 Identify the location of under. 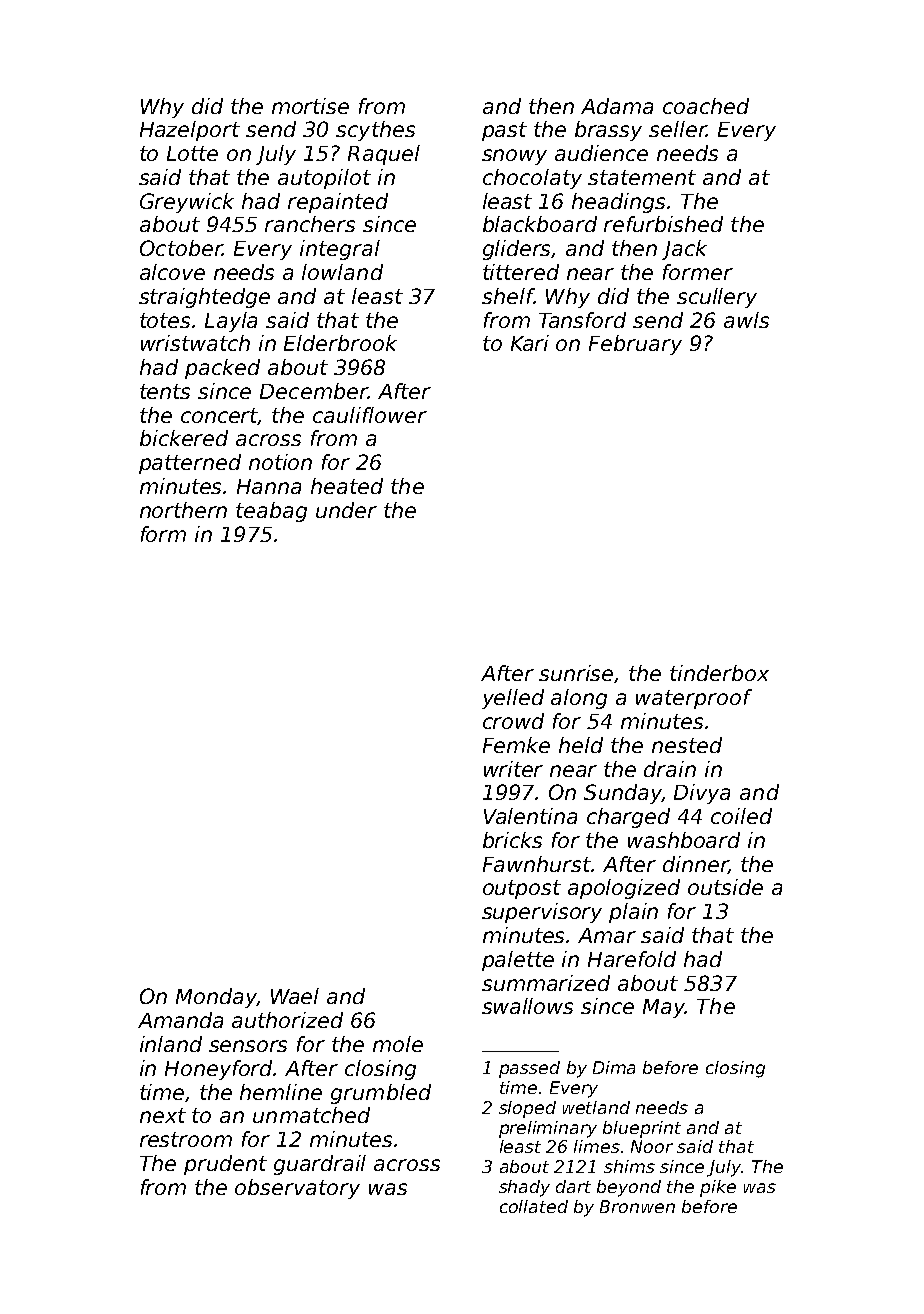
(346, 510).
